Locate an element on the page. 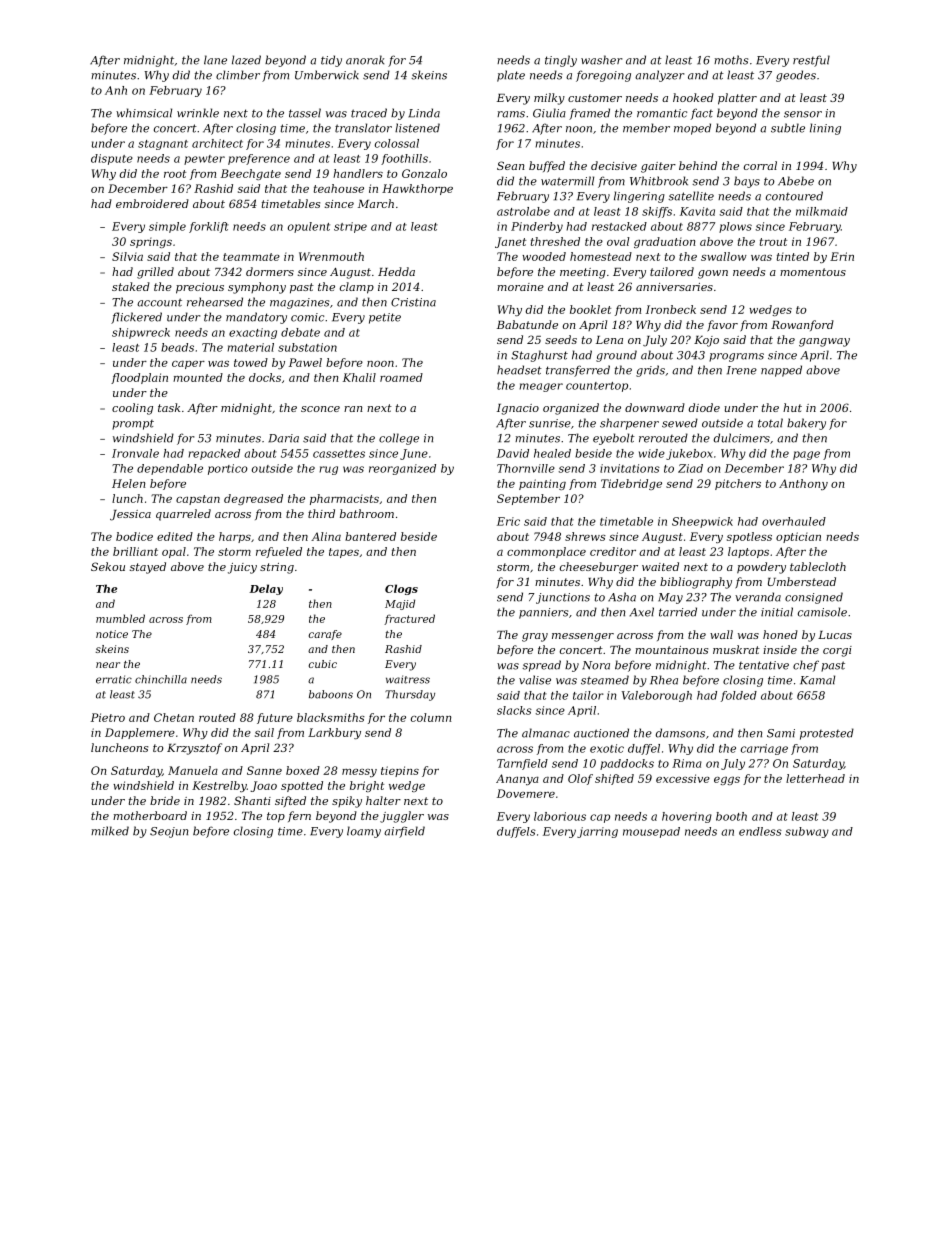  spread is located at coordinates (541, 666).
